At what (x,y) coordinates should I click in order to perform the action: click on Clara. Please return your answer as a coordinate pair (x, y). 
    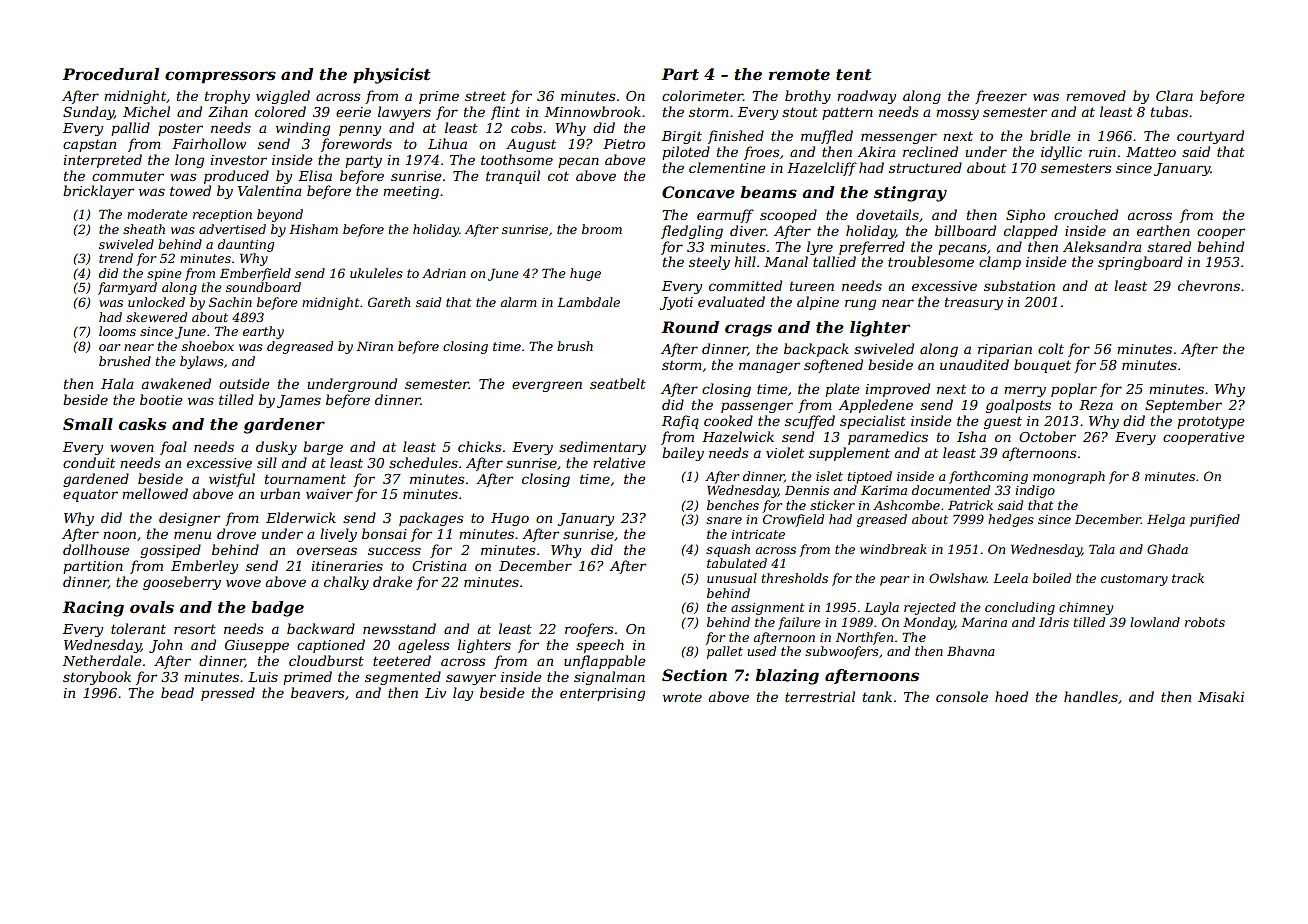
    Looking at the image, I should click on (1174, 95).
